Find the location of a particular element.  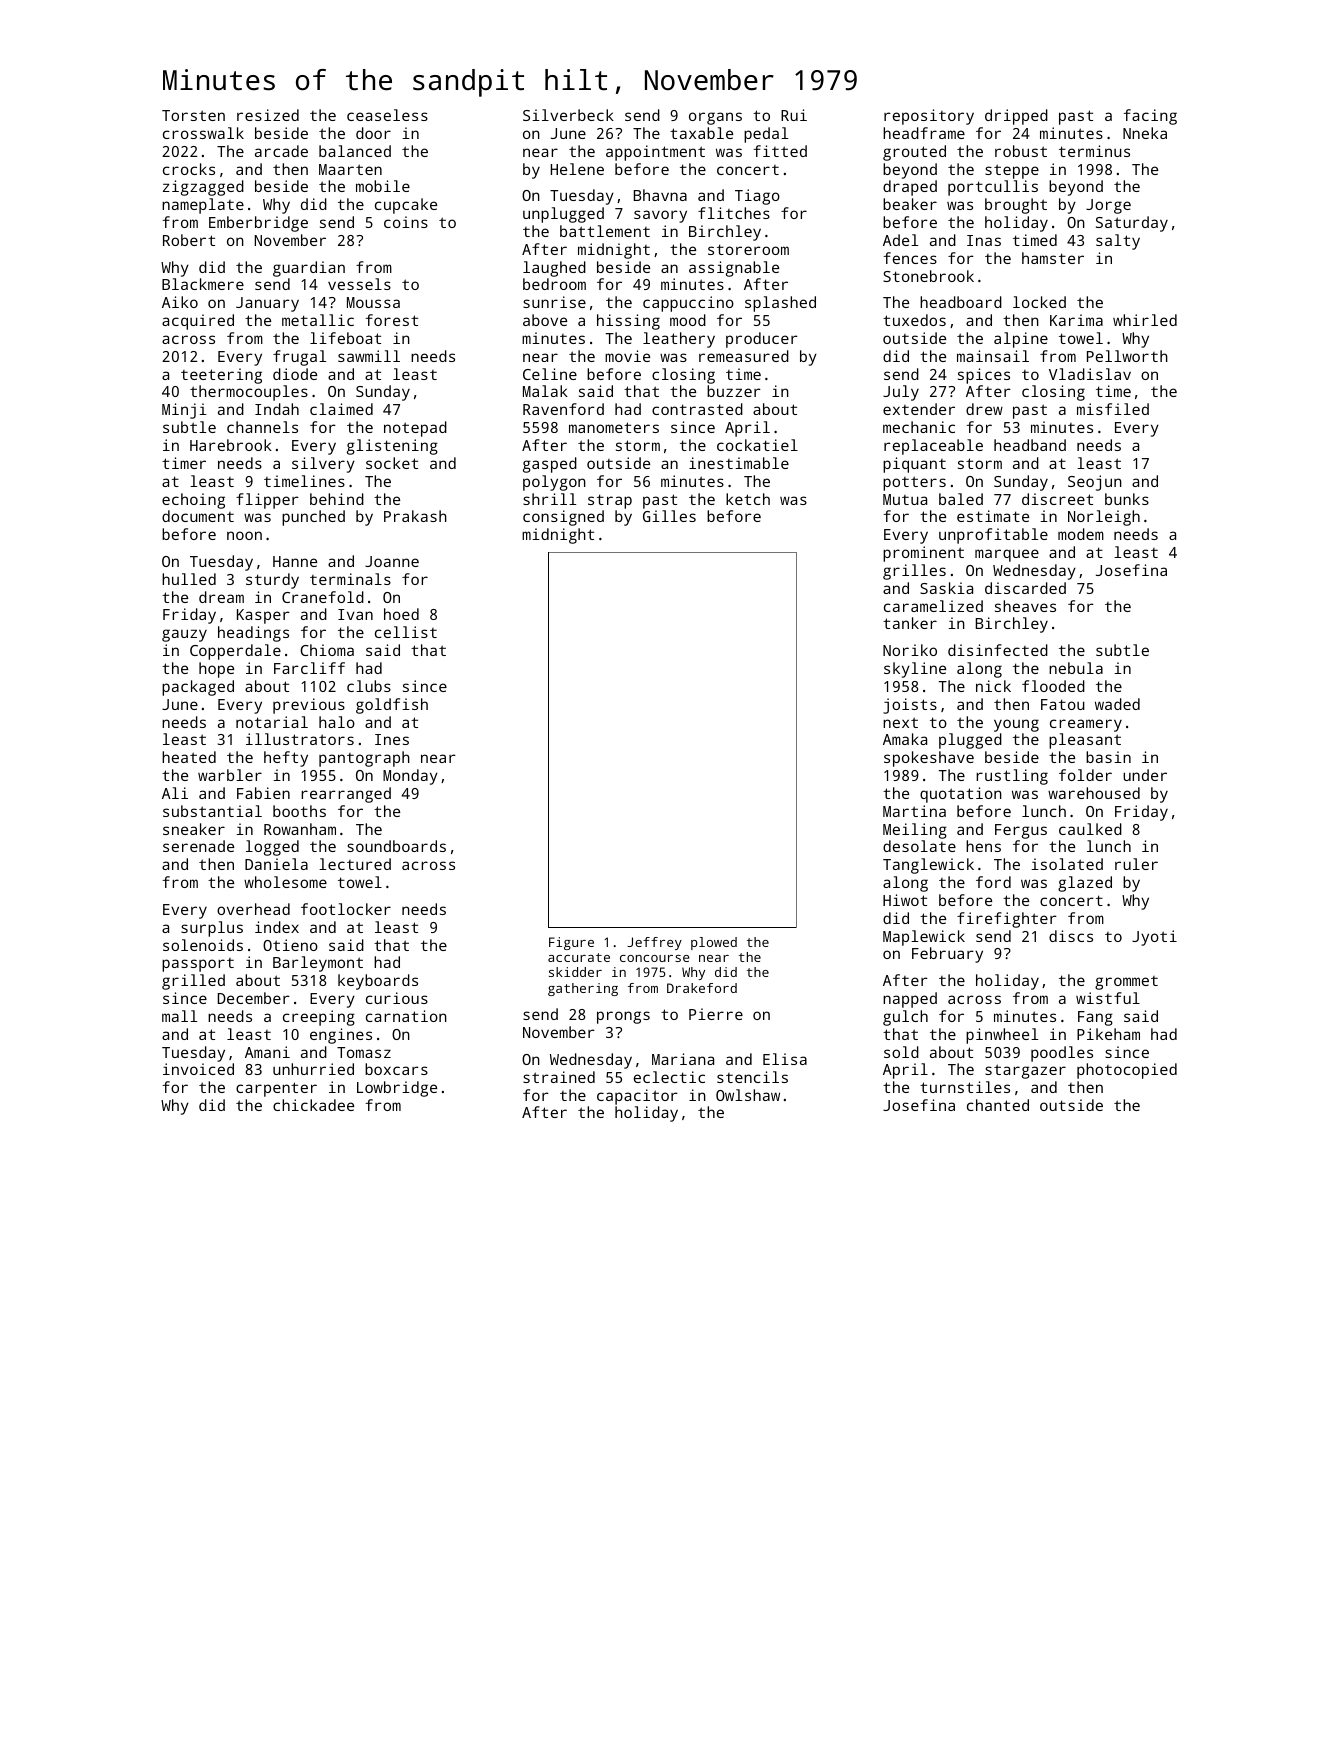

facing is located at coordinates (1150, 117).
